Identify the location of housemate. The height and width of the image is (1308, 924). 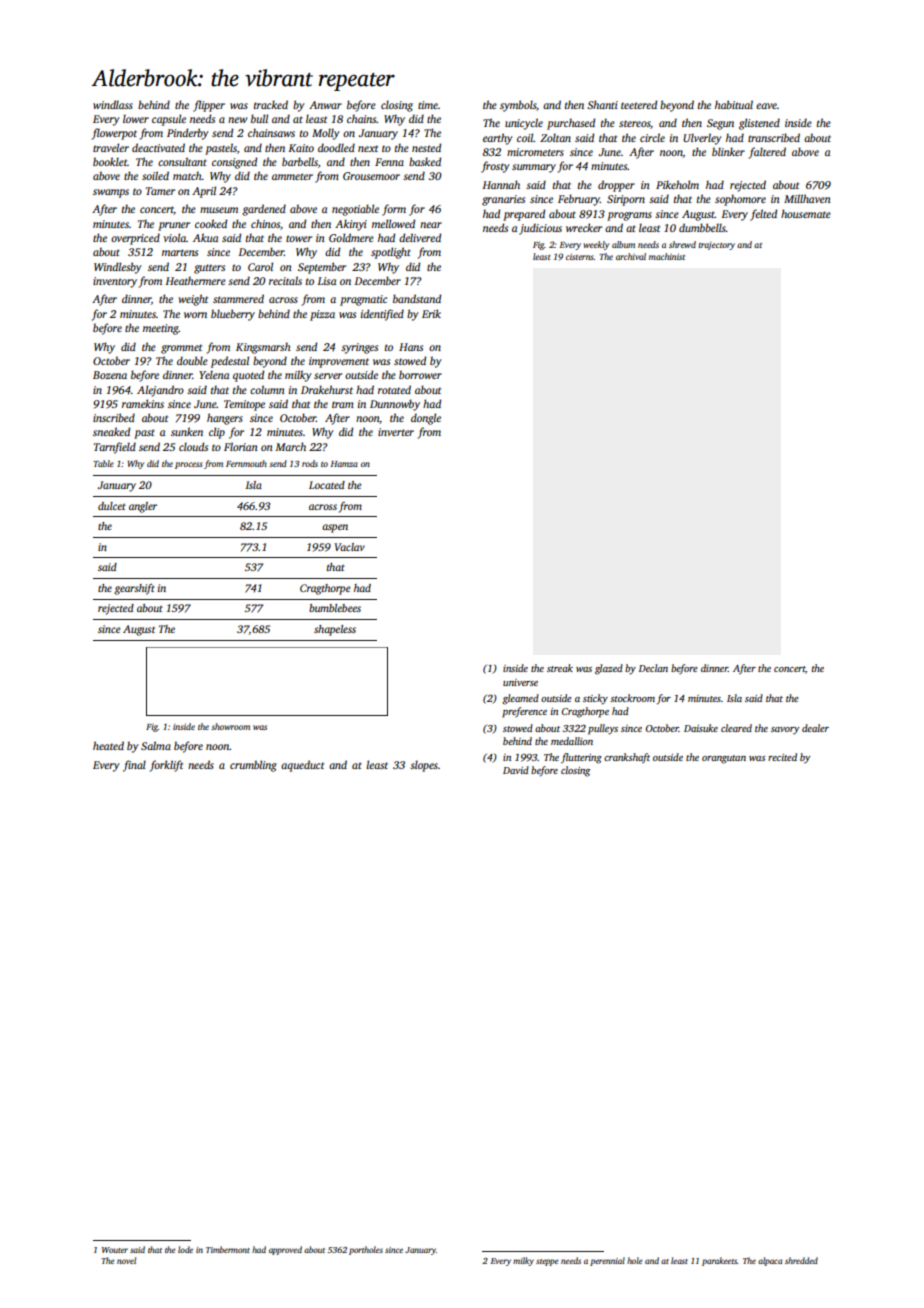
(806, 213).
